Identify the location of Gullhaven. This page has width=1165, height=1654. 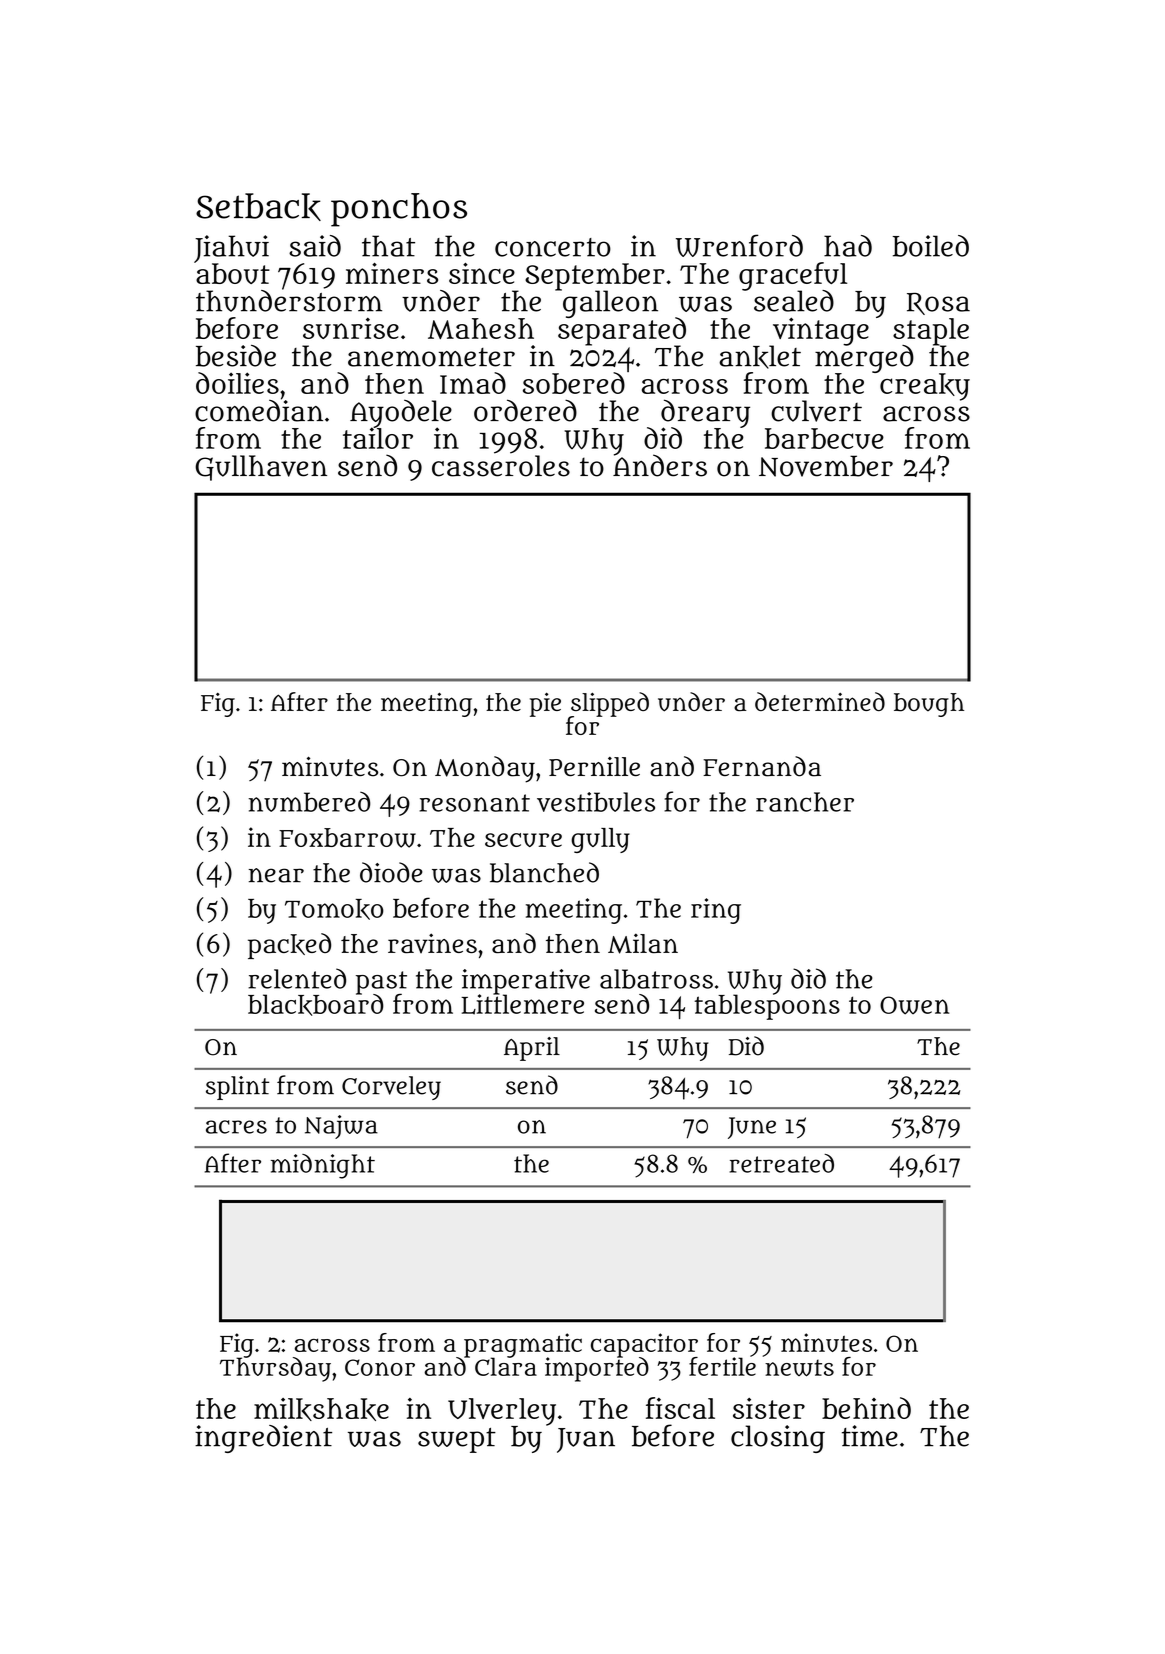
(261, 468).
